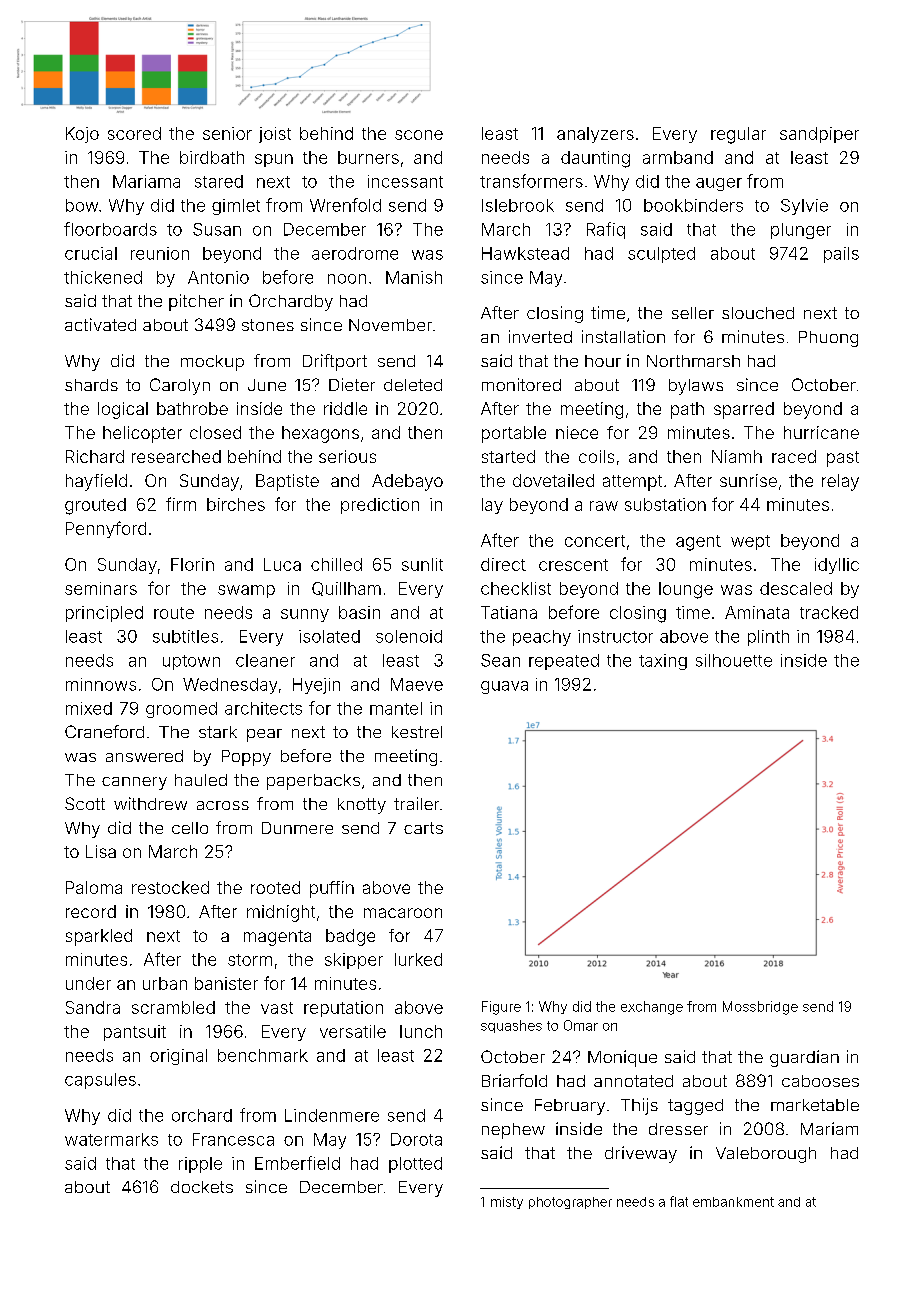 The image size is (924, 1308). What do you see at coordinates (176, 456) in the screenshot?
I see `researched` at bounding box center [176, 456].
